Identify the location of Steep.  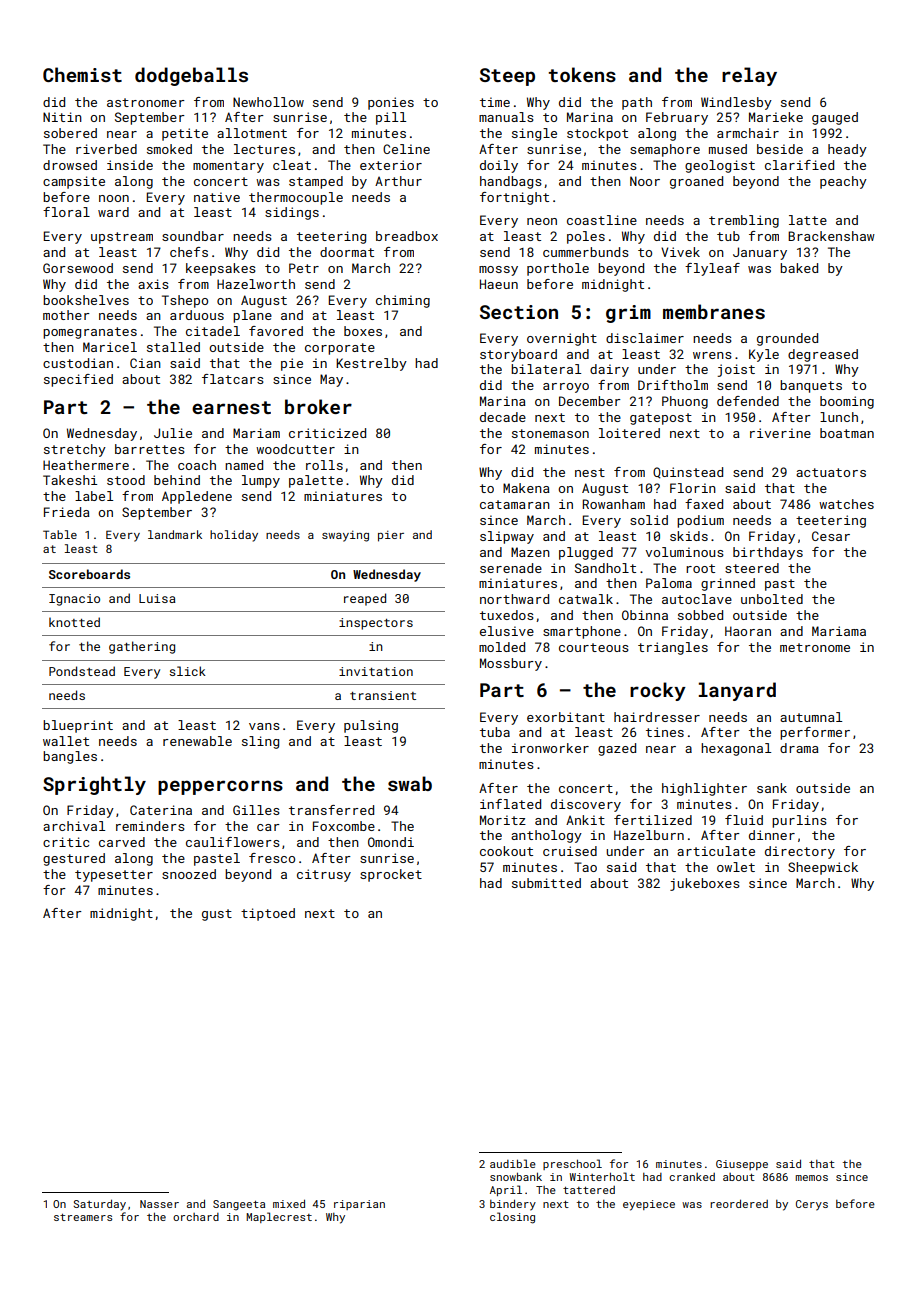
(507, 77).
